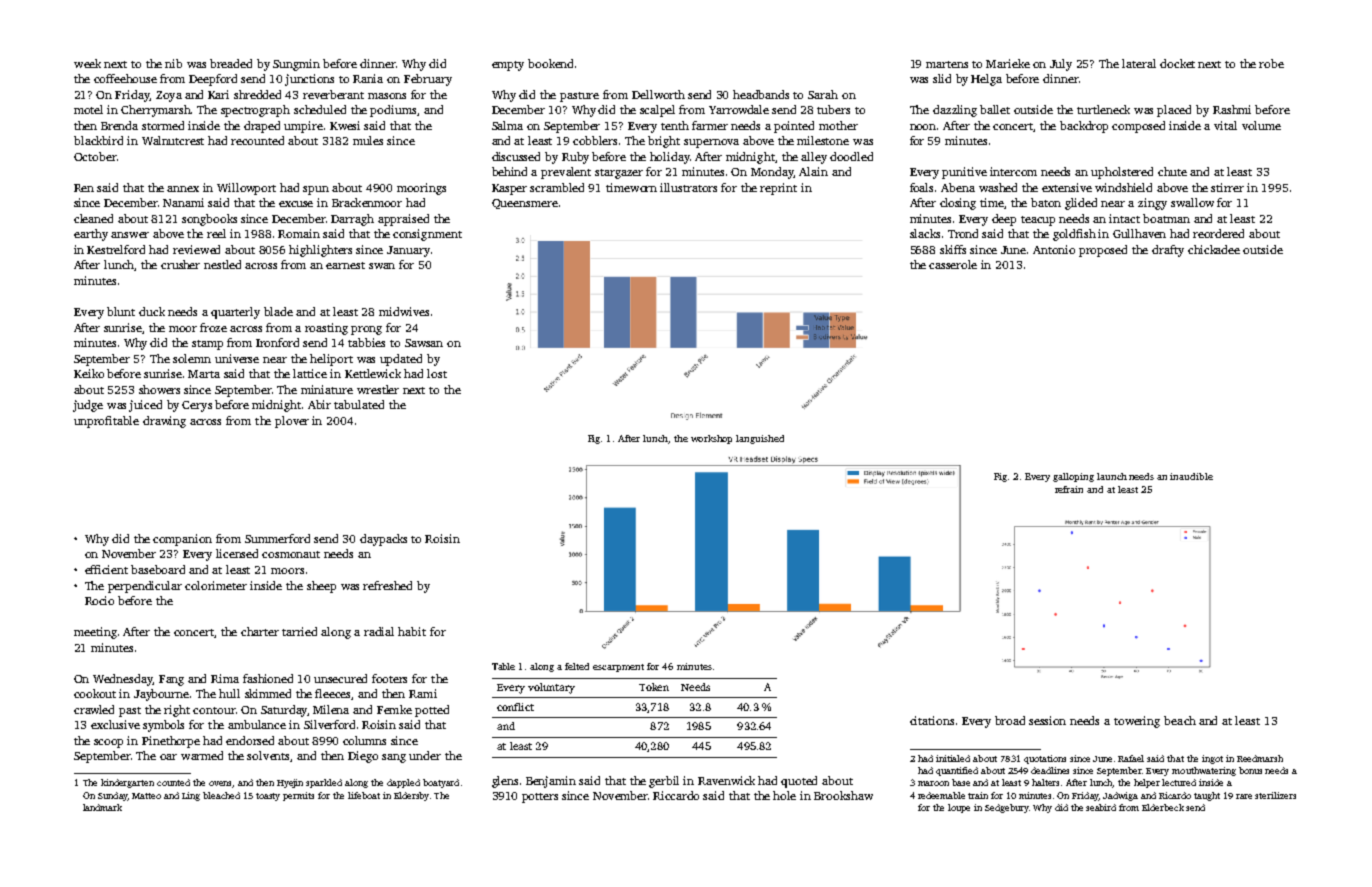 Image resolution: width=1372 pixels, height=887 pixels. Describe the element at coordinates (550, 63) in the screenshot. I see `bookend` at that location.
